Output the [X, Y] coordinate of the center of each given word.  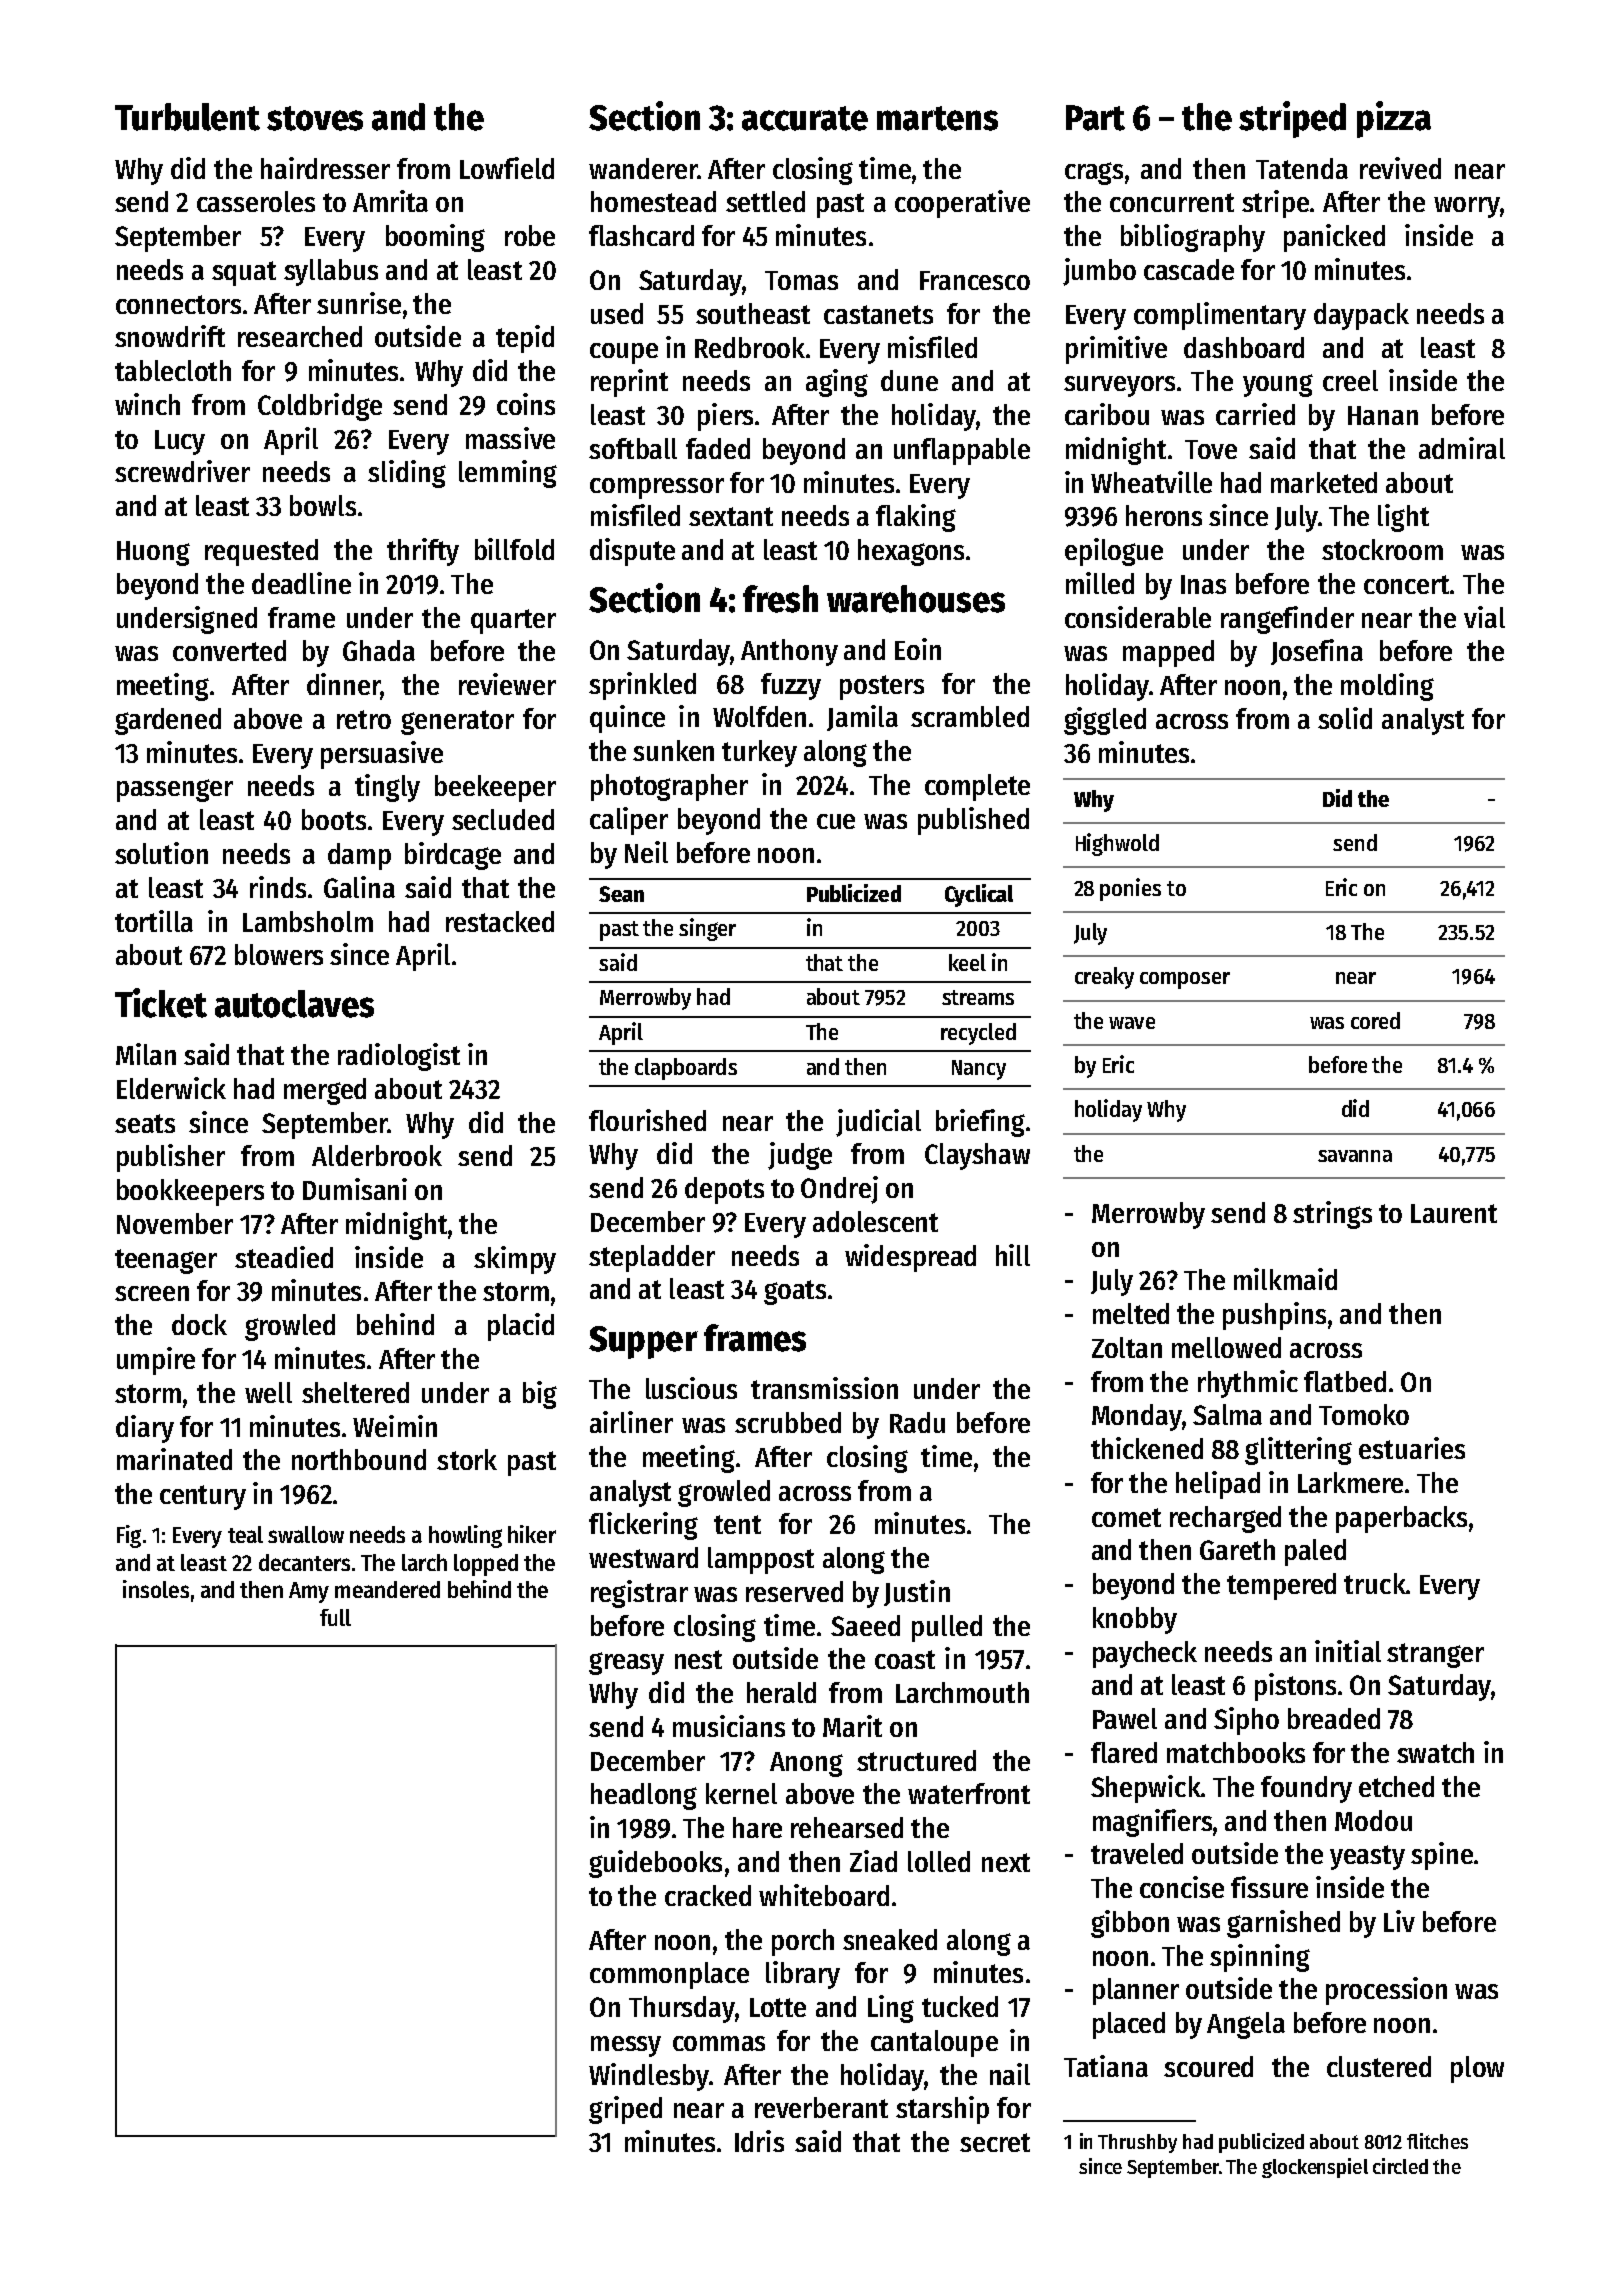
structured [916, 1760]
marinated [174, 1459]
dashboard [1244, 347]
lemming [508, 474]
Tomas [801, 280]
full [335, 1617]
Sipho [1246, 1721]
